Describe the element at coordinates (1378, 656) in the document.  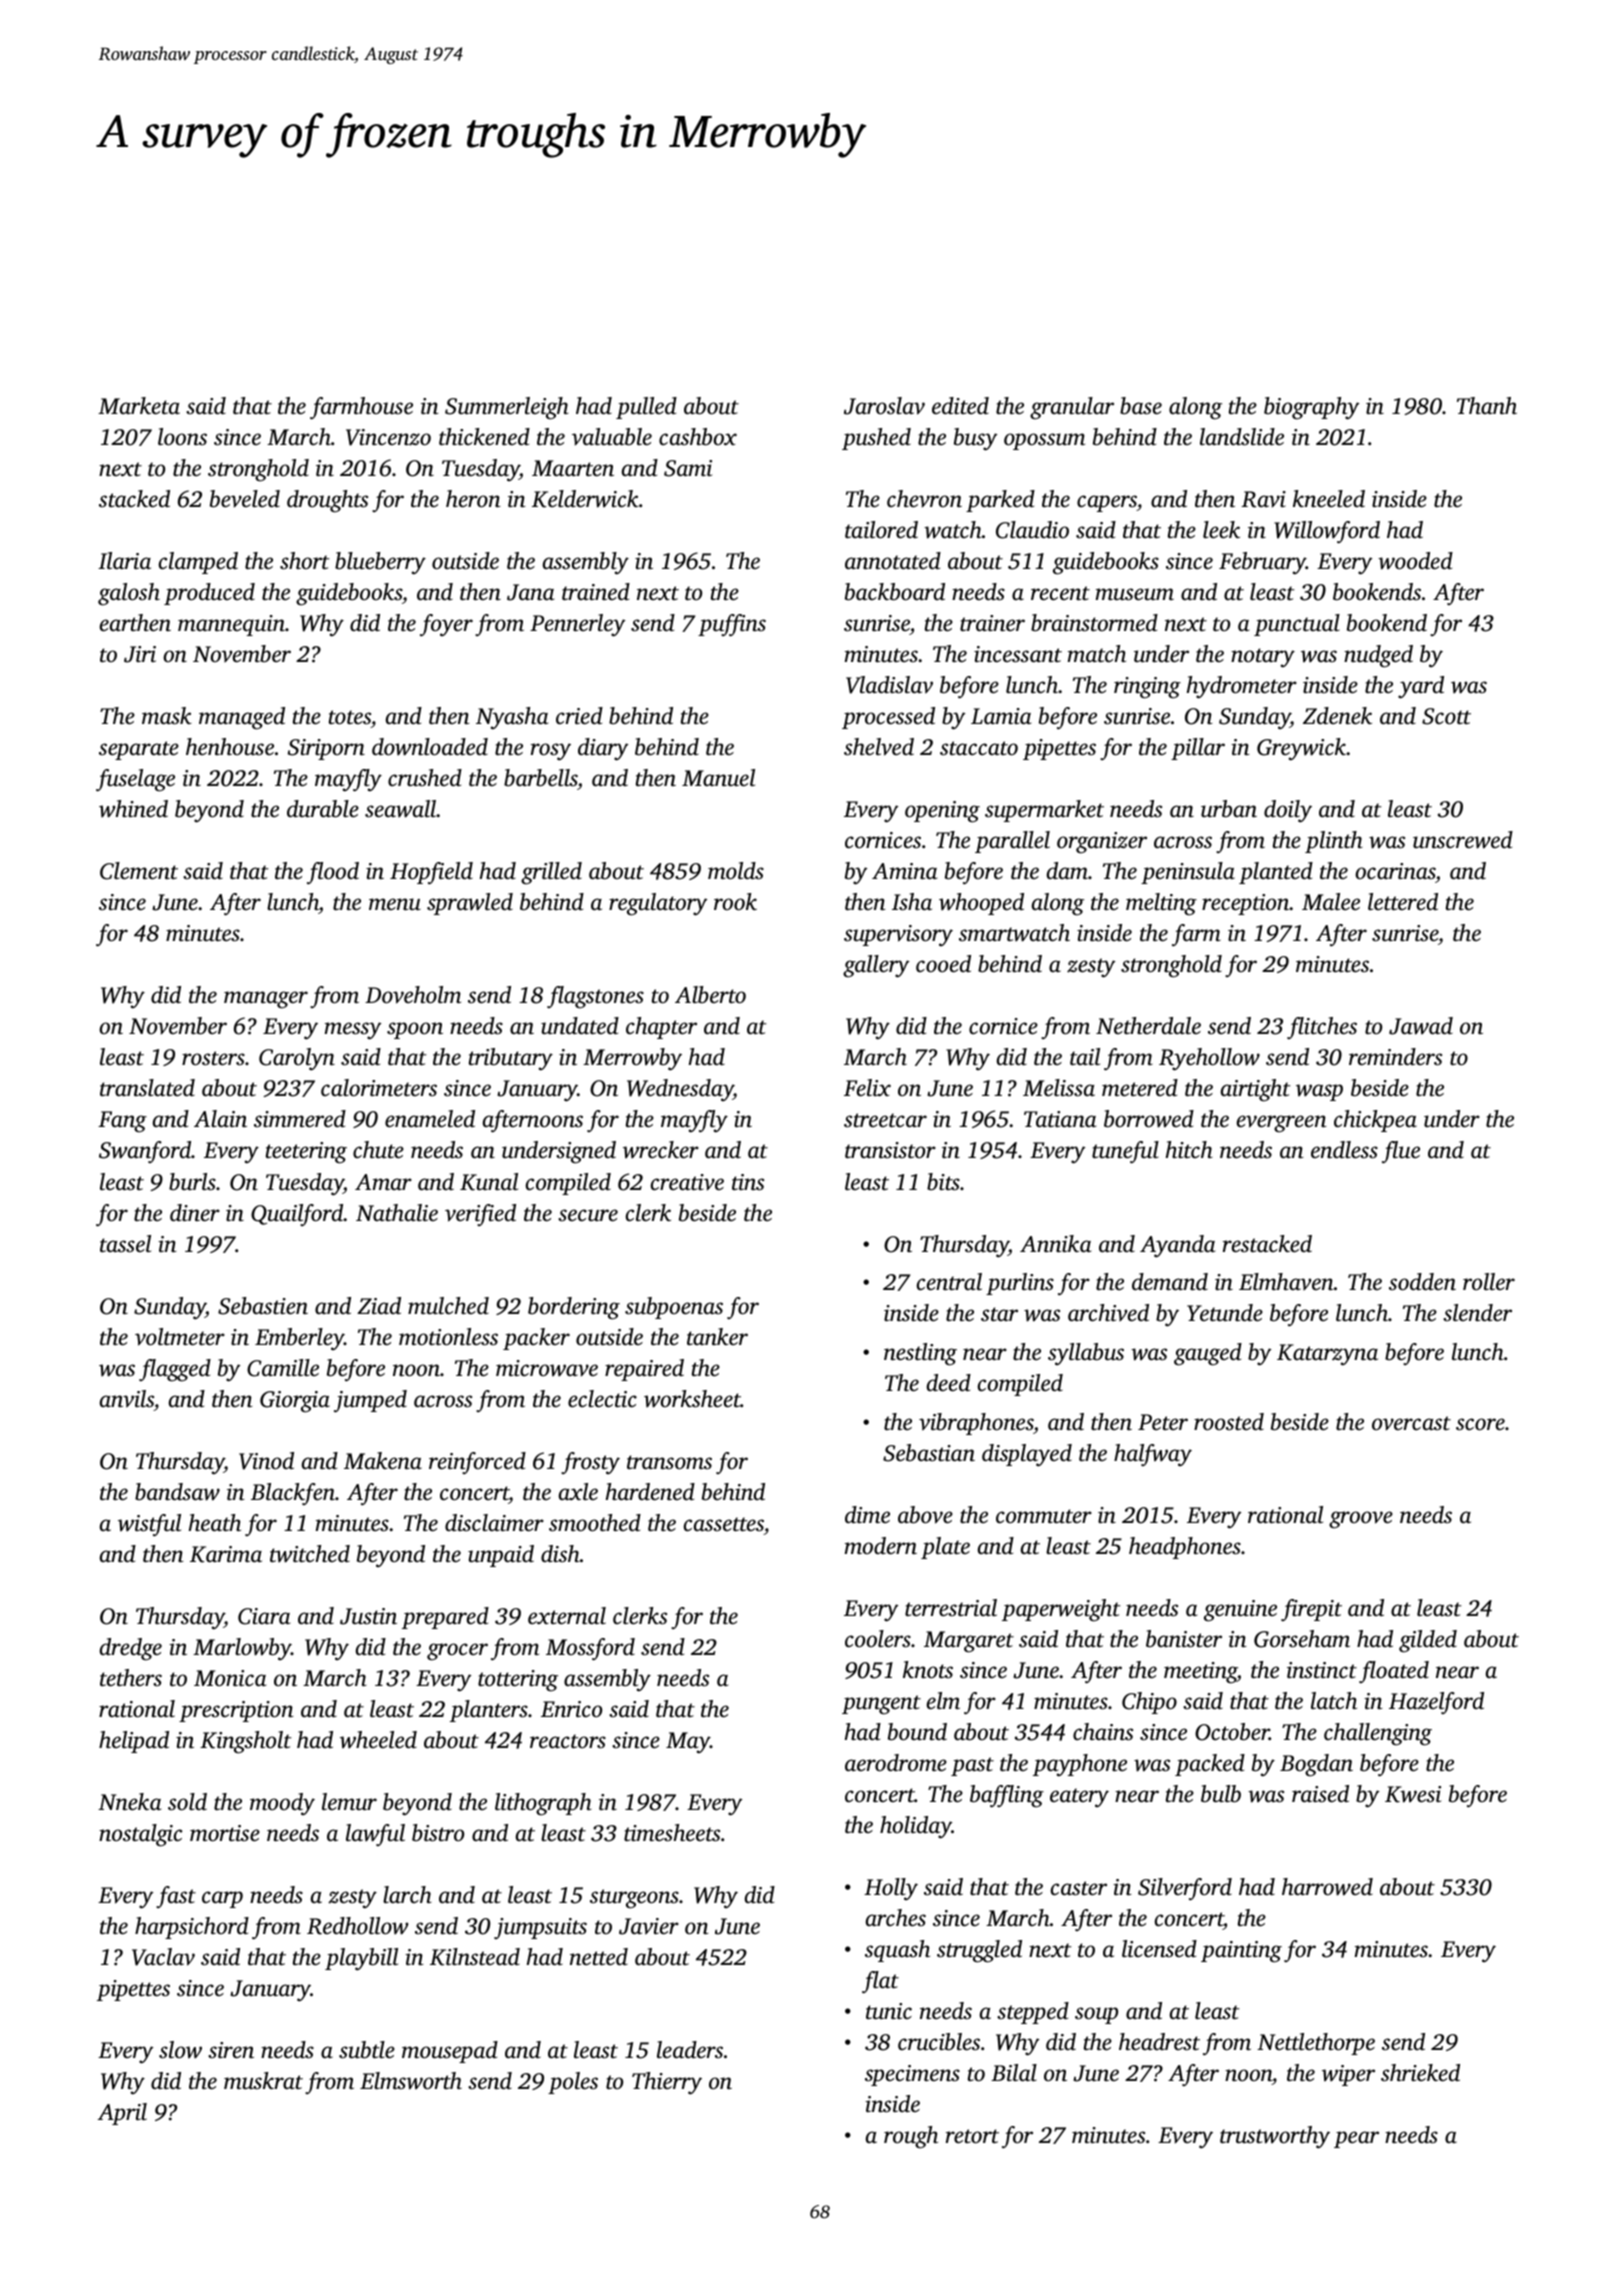
I see `nudged` at that location.
